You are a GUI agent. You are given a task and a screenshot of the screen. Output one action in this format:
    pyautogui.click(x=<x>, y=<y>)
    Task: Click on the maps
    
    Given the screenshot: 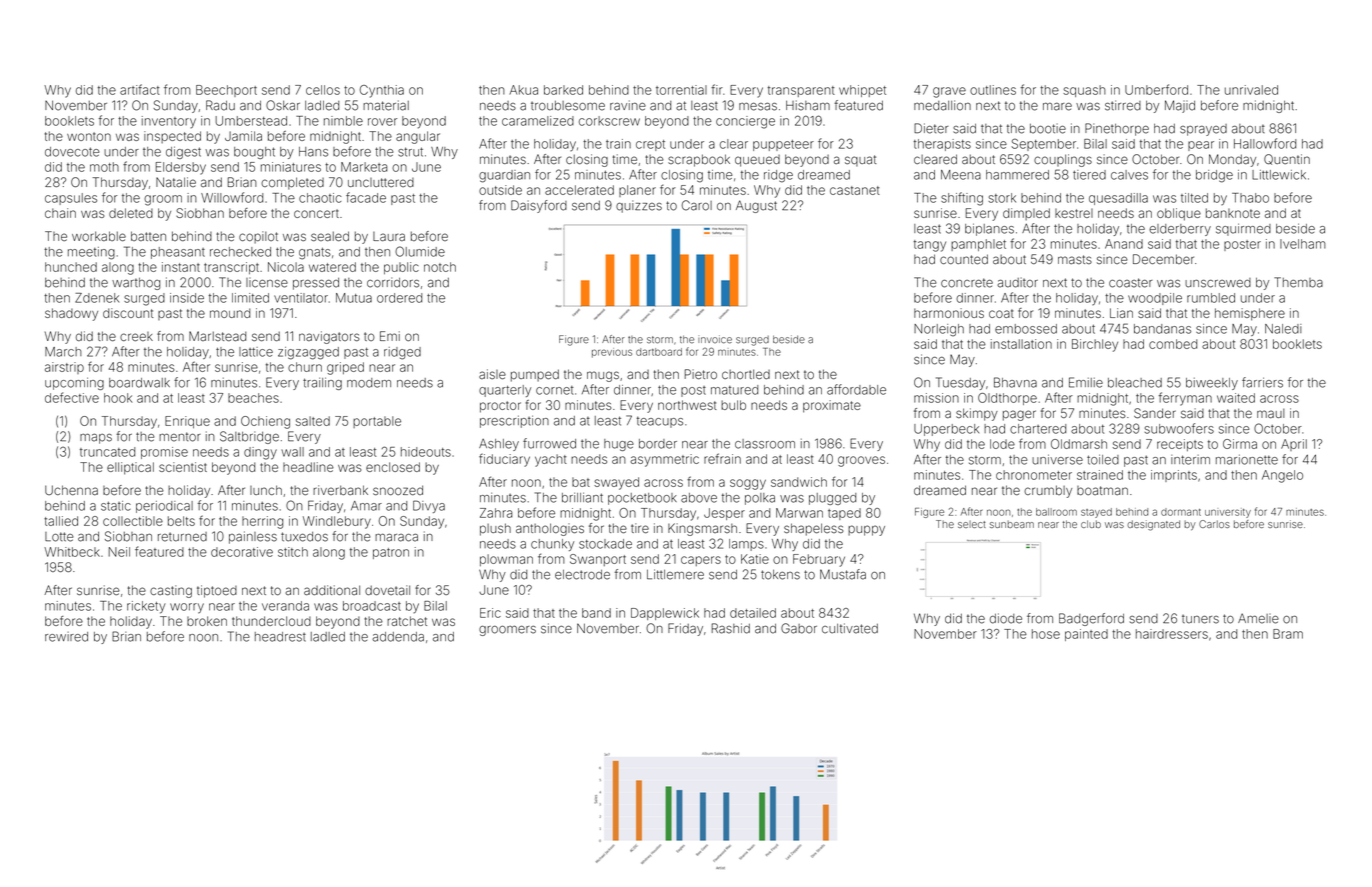 What is the action you would take?
    pyautogui.click(x=96, y=438)
